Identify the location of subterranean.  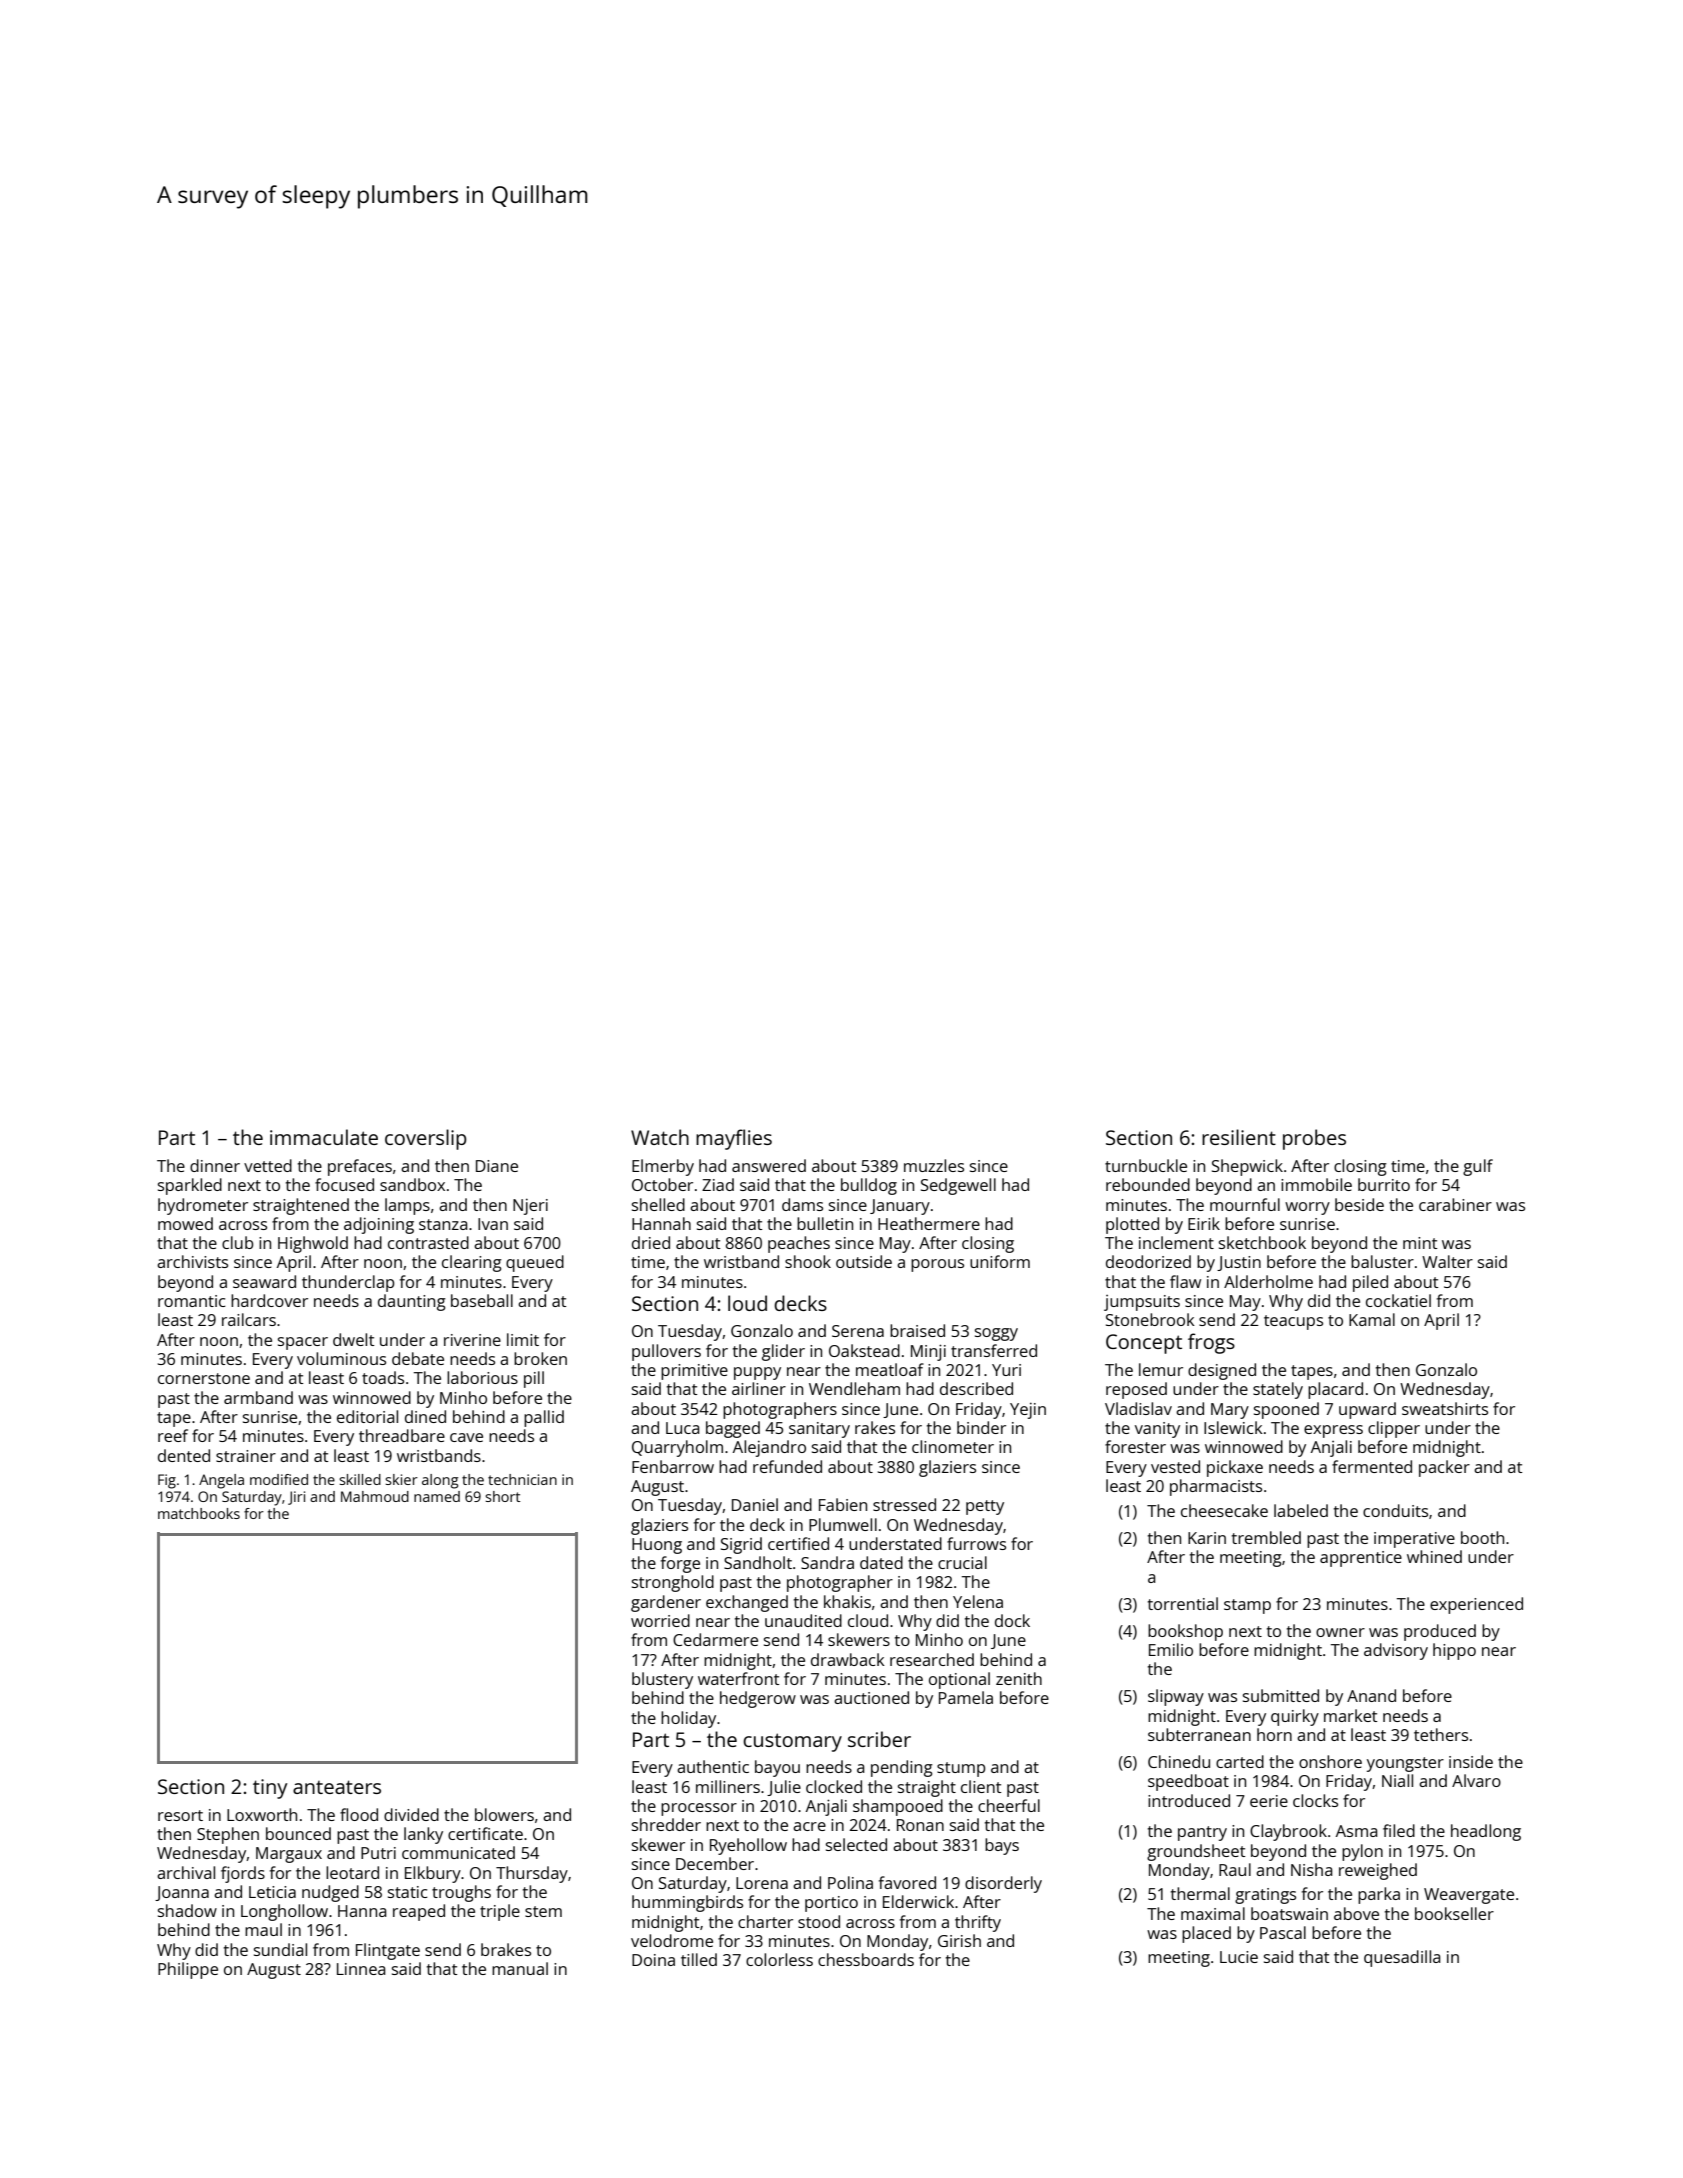
(1199, 1734).
